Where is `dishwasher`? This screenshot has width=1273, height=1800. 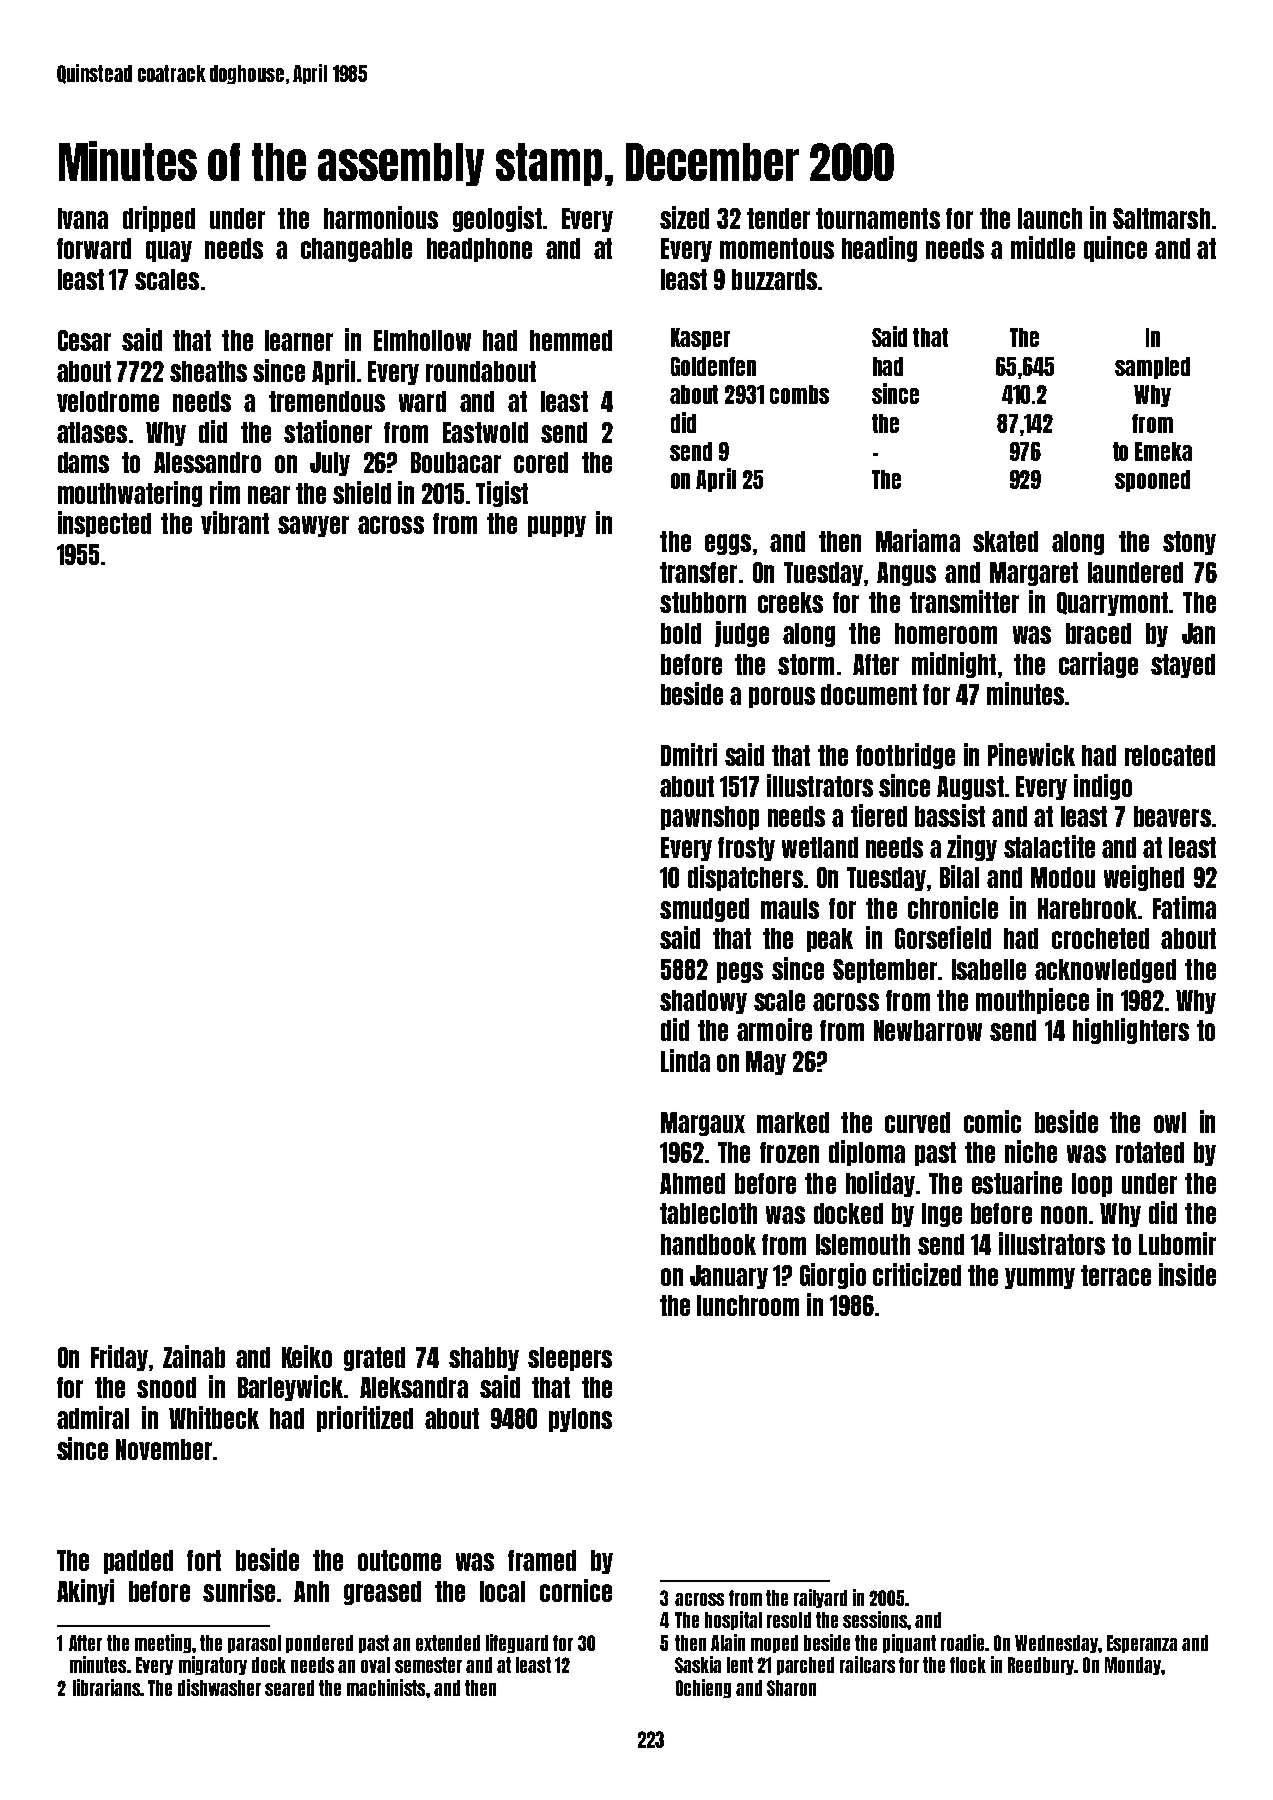 dishwasher is located at coordinates (219, 1687).
